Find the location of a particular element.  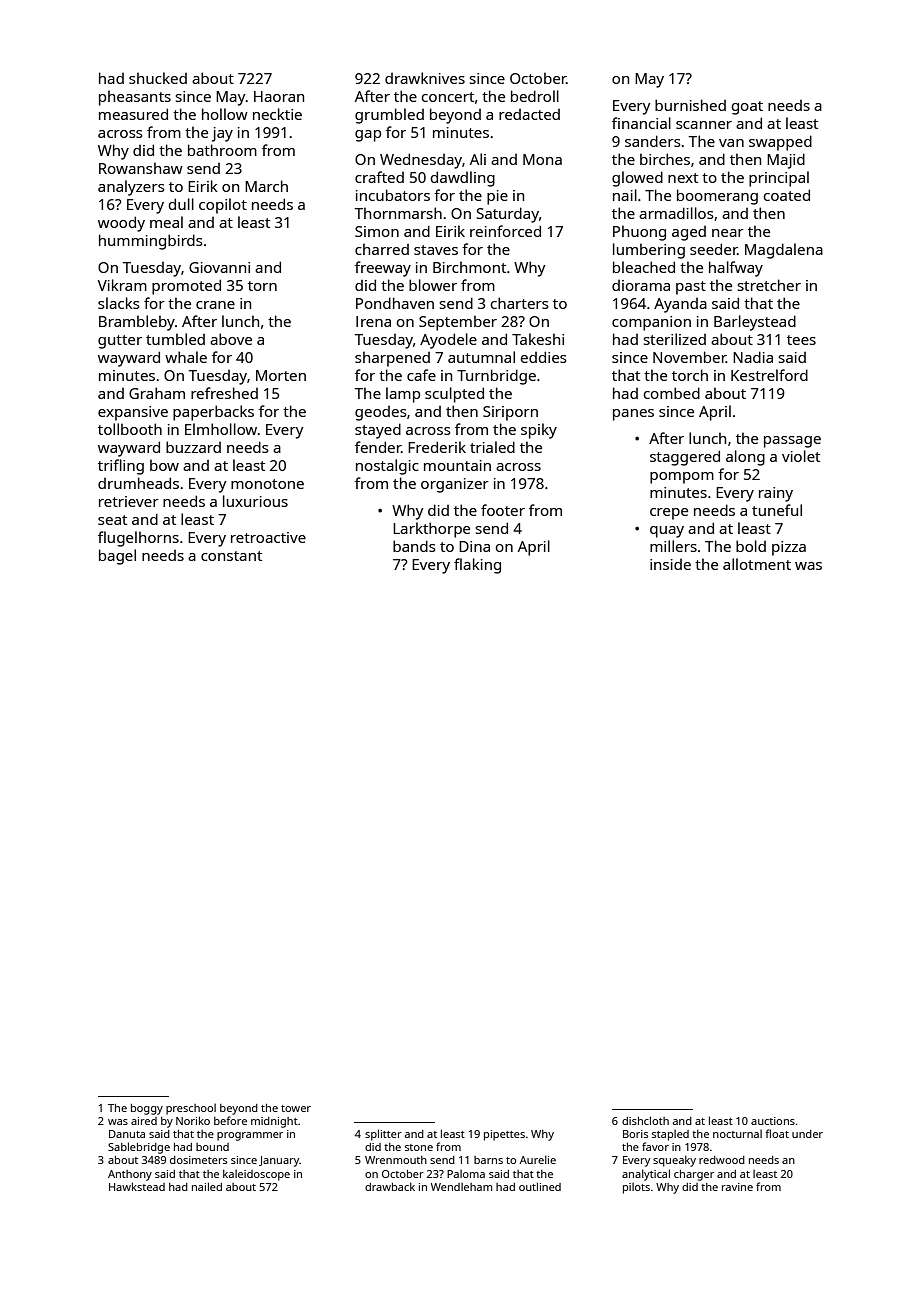

scanner is located at coordinates (704, 125).
